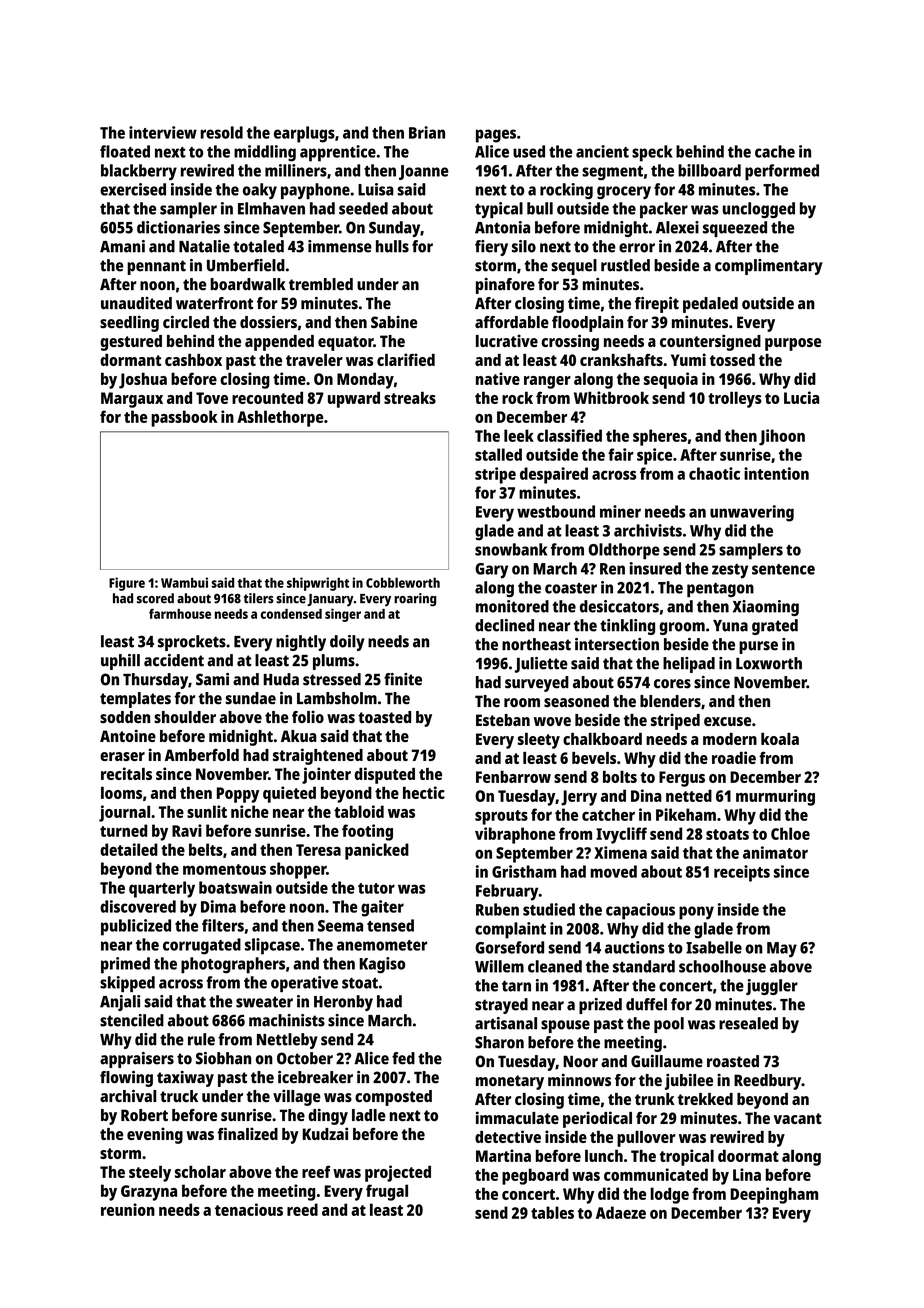 This screenshot has height=1308, width=924. Describe the element at coordinates (512, 322) in the screenshot. I see `affordable` at that location.
